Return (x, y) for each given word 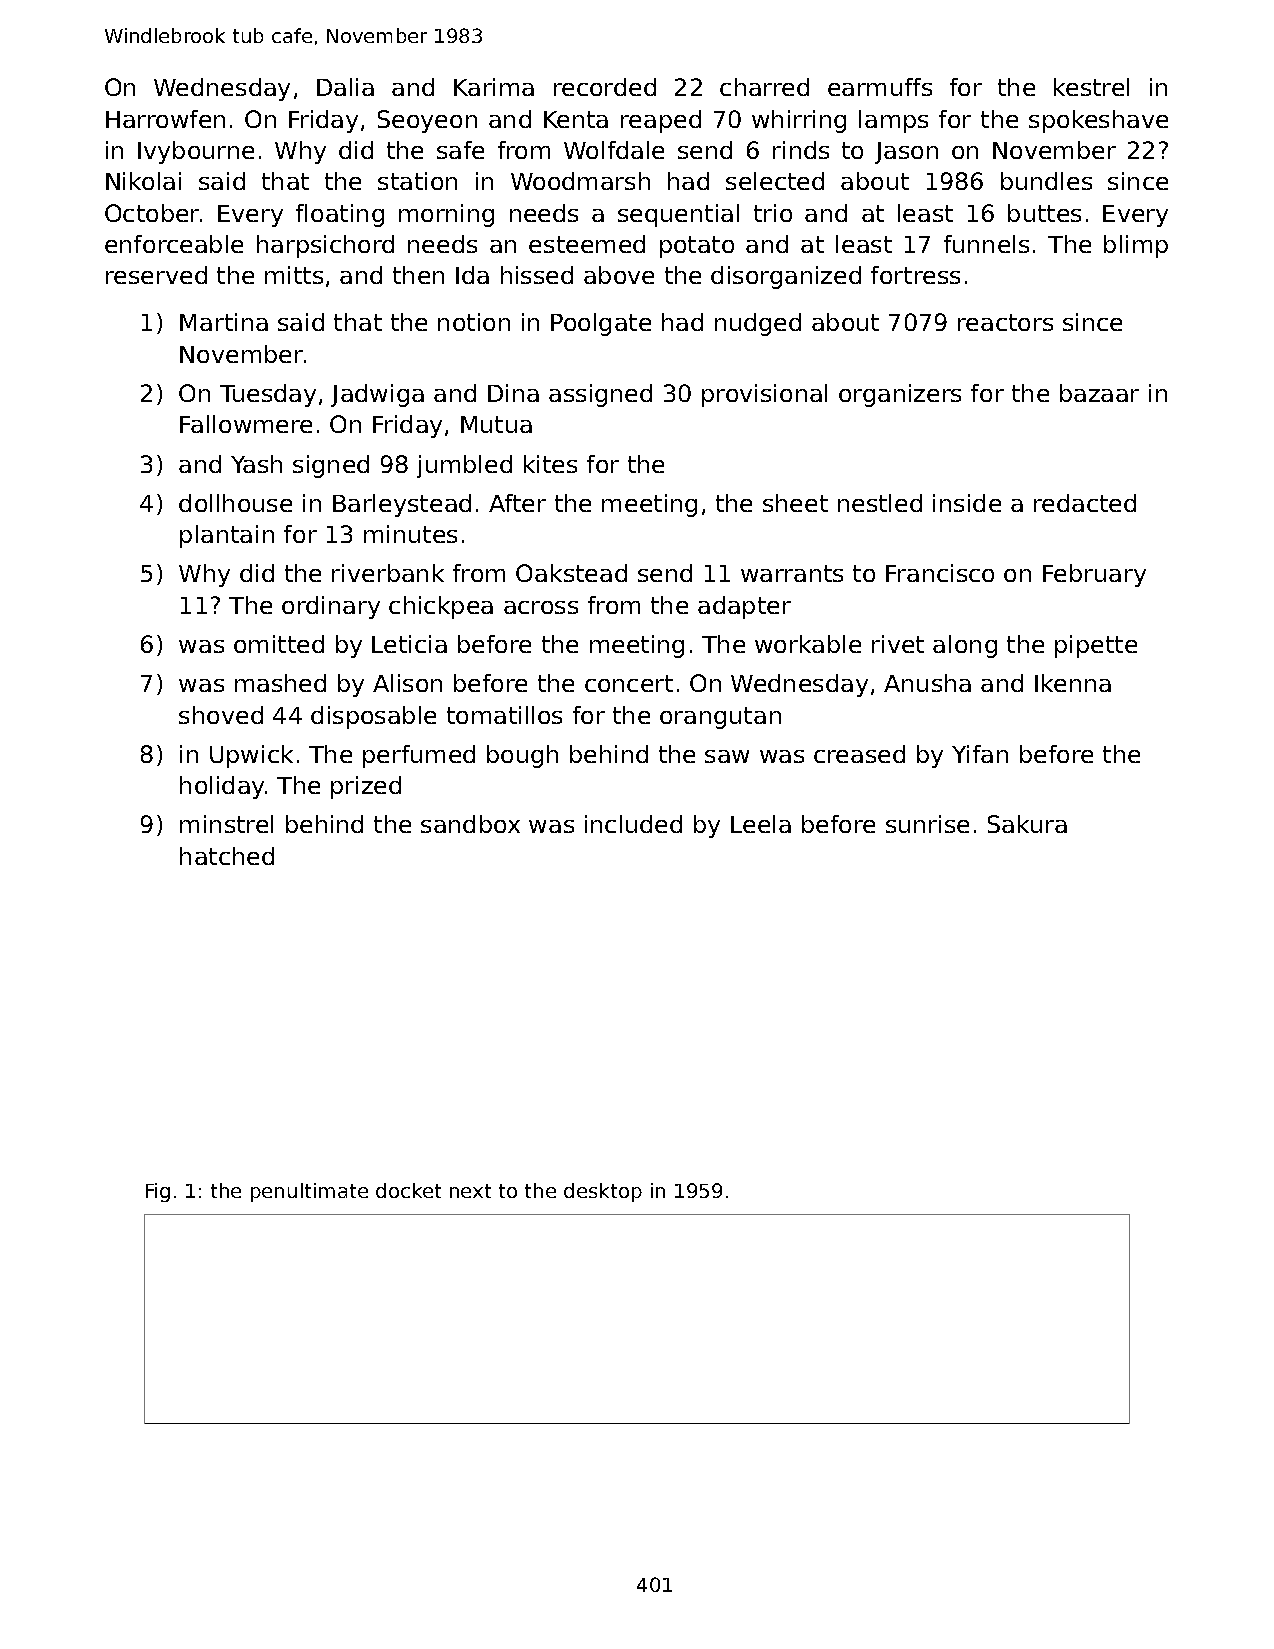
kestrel (1091, 87)
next (470, 1191)
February (1094, 575)
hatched (227, 856)
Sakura (1027, 824)
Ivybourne (196, 152)
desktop (603, 1192)
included (633, 824)
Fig (158, 1192)
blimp (1136, 246)
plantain (227, 536)
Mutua (496, 424)
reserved (156, 275)
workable (808, 644)
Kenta (576, 119)
